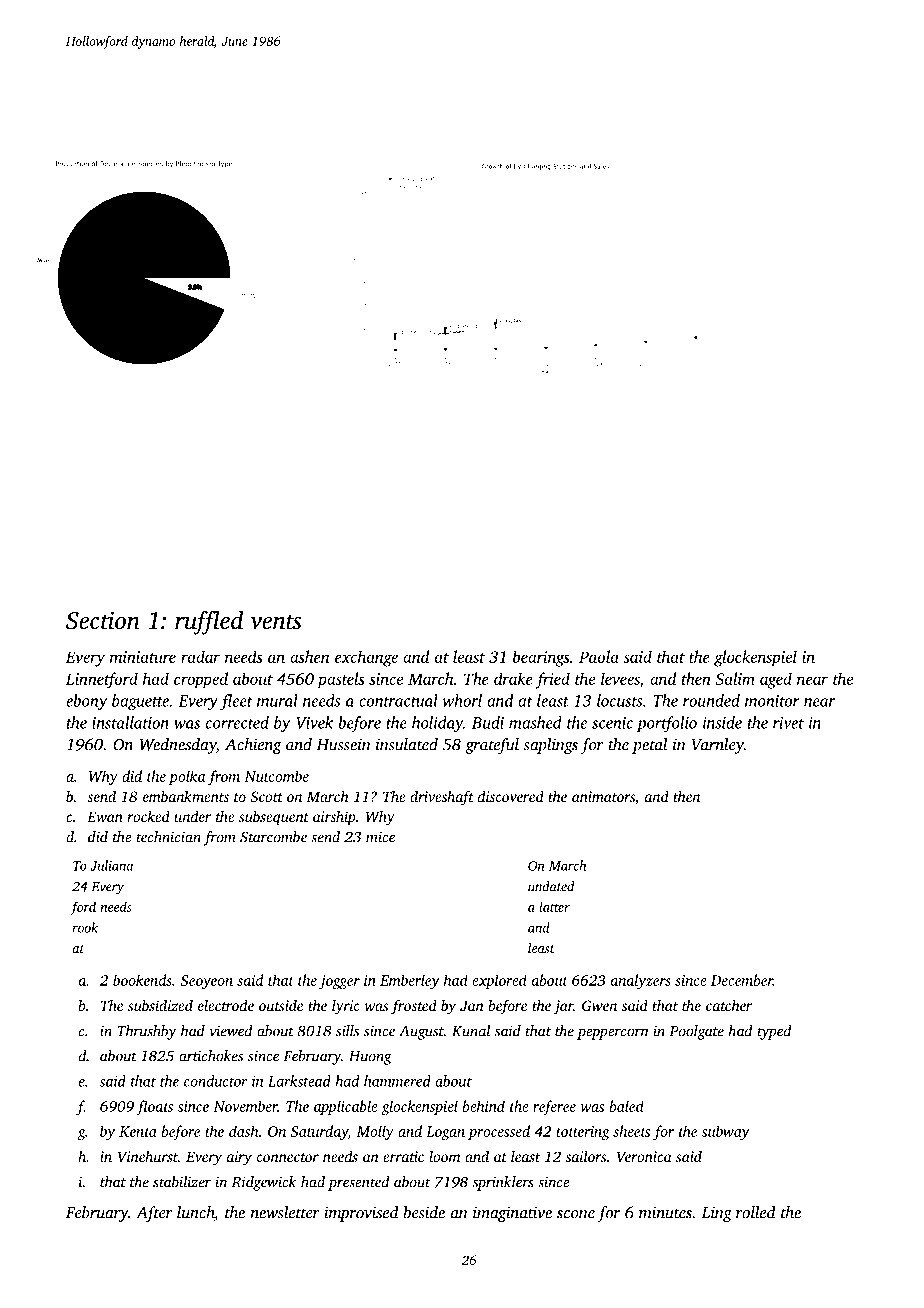 This screenshot has height=1308, width=924. I want to click on Section, so click(103, 621).
